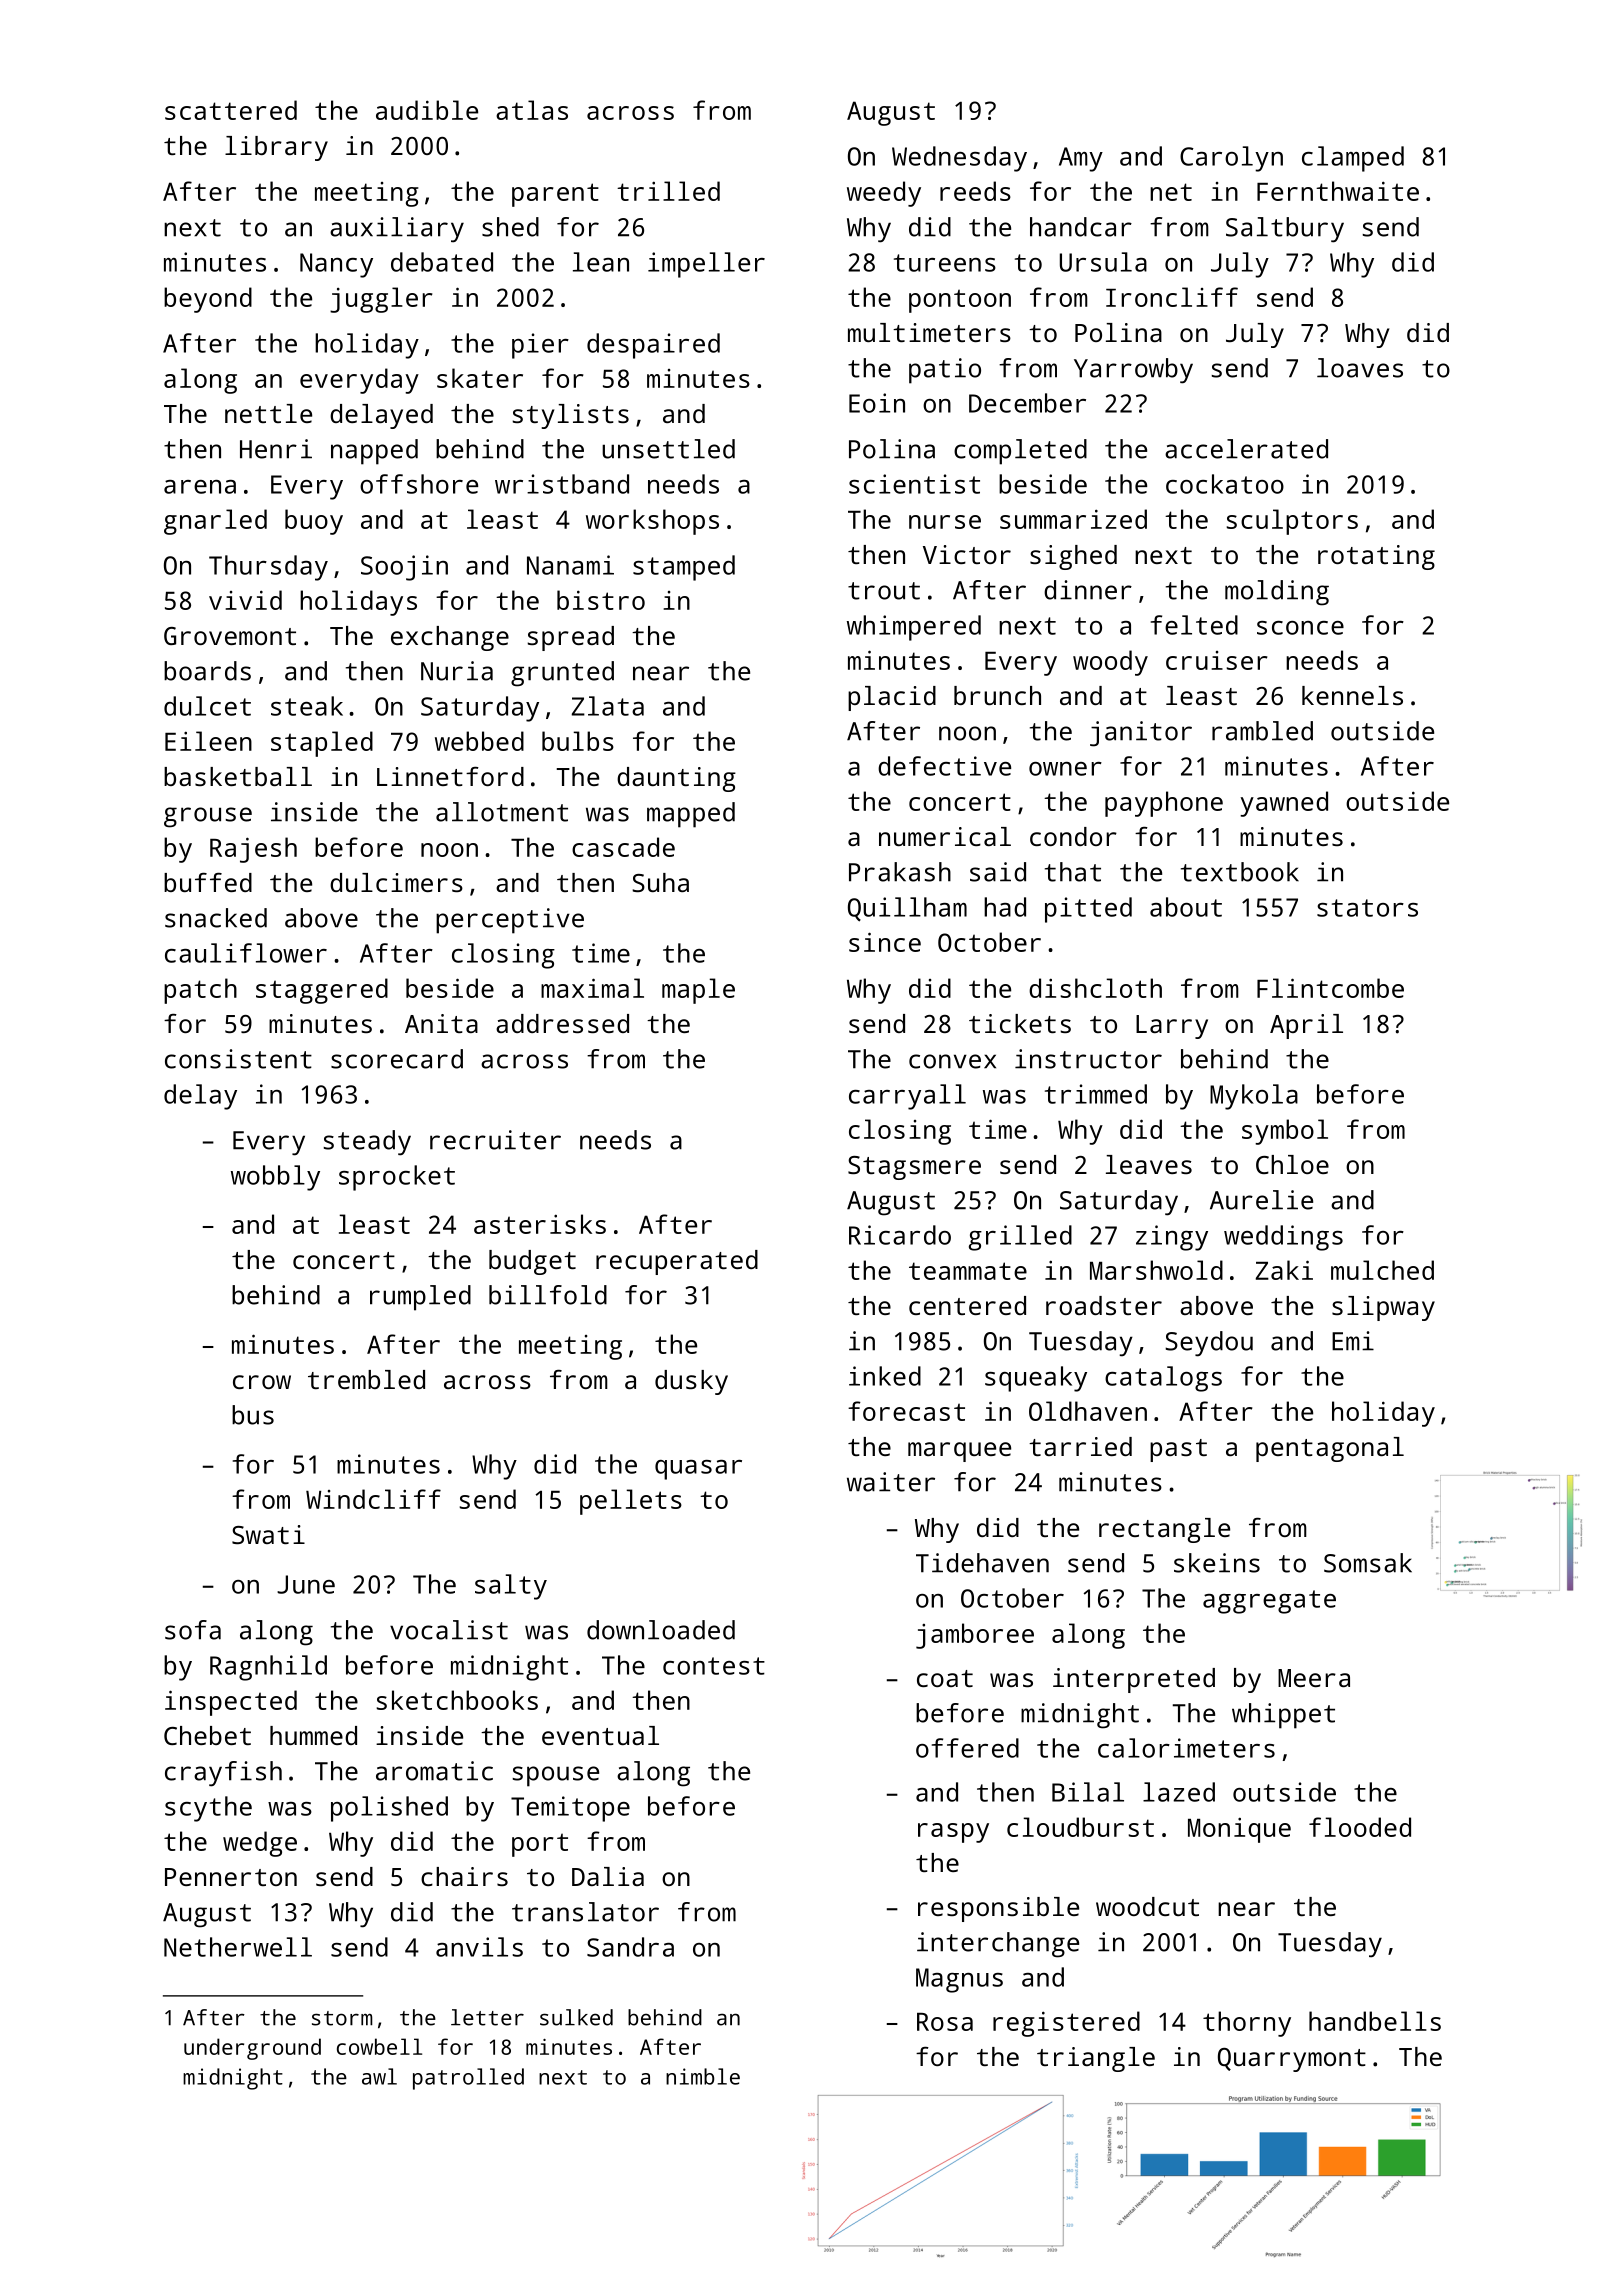  I want to click on clamped, so click(1353, 159).
